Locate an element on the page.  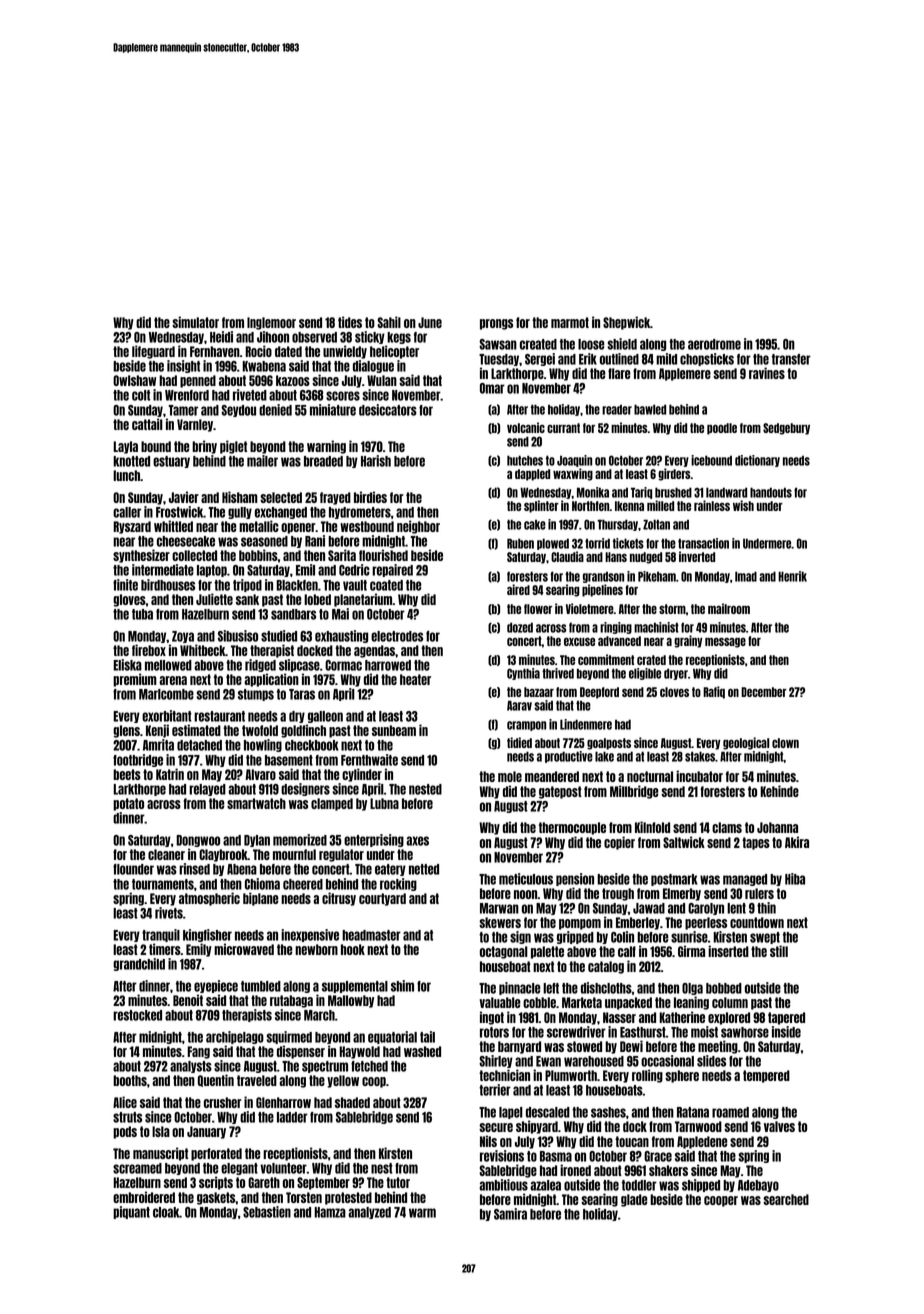
chopsticks is located at coordinates (707, 359).
